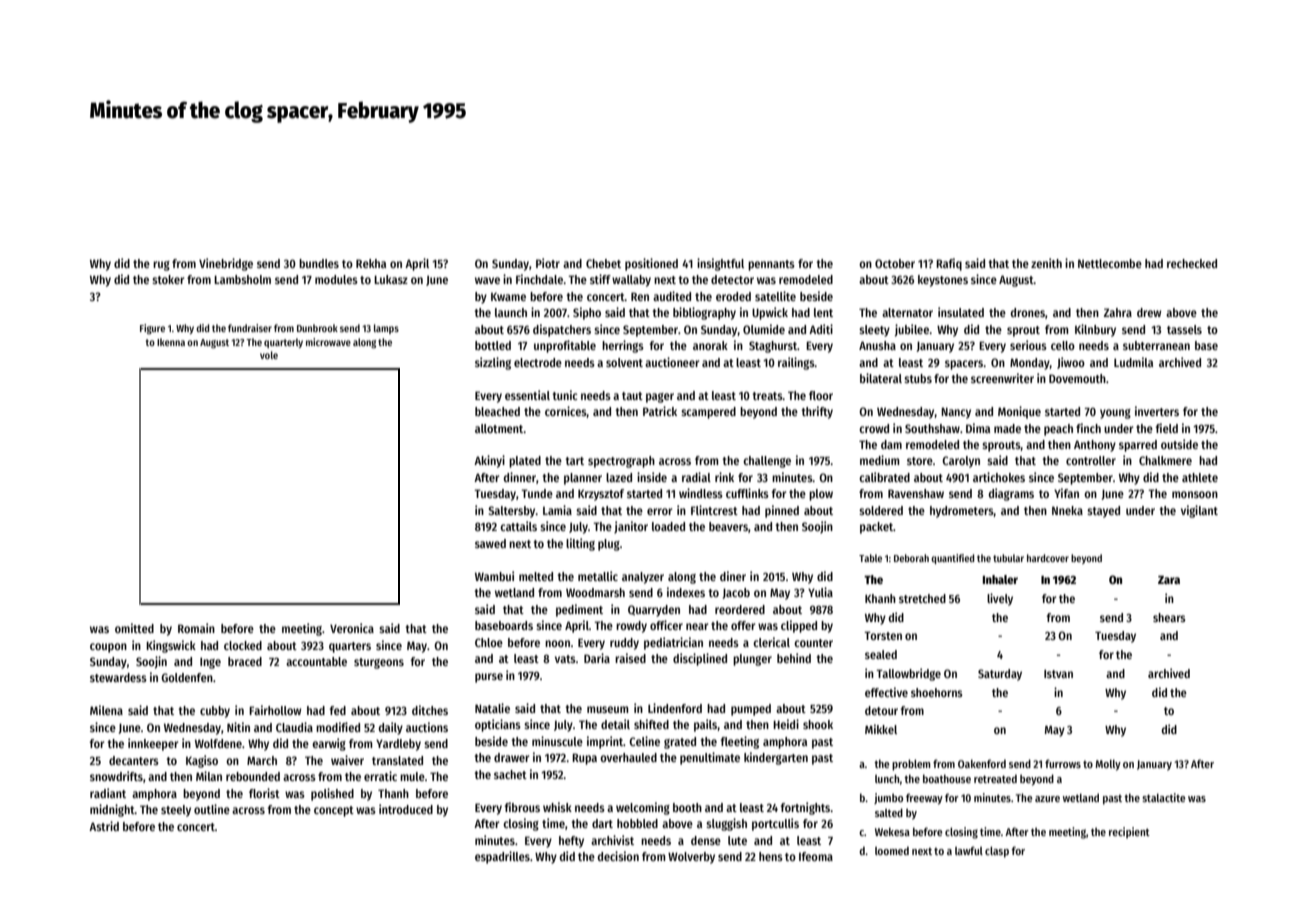 The image size is (1308, 924). I want to click on sawed, so click(490, 543).
